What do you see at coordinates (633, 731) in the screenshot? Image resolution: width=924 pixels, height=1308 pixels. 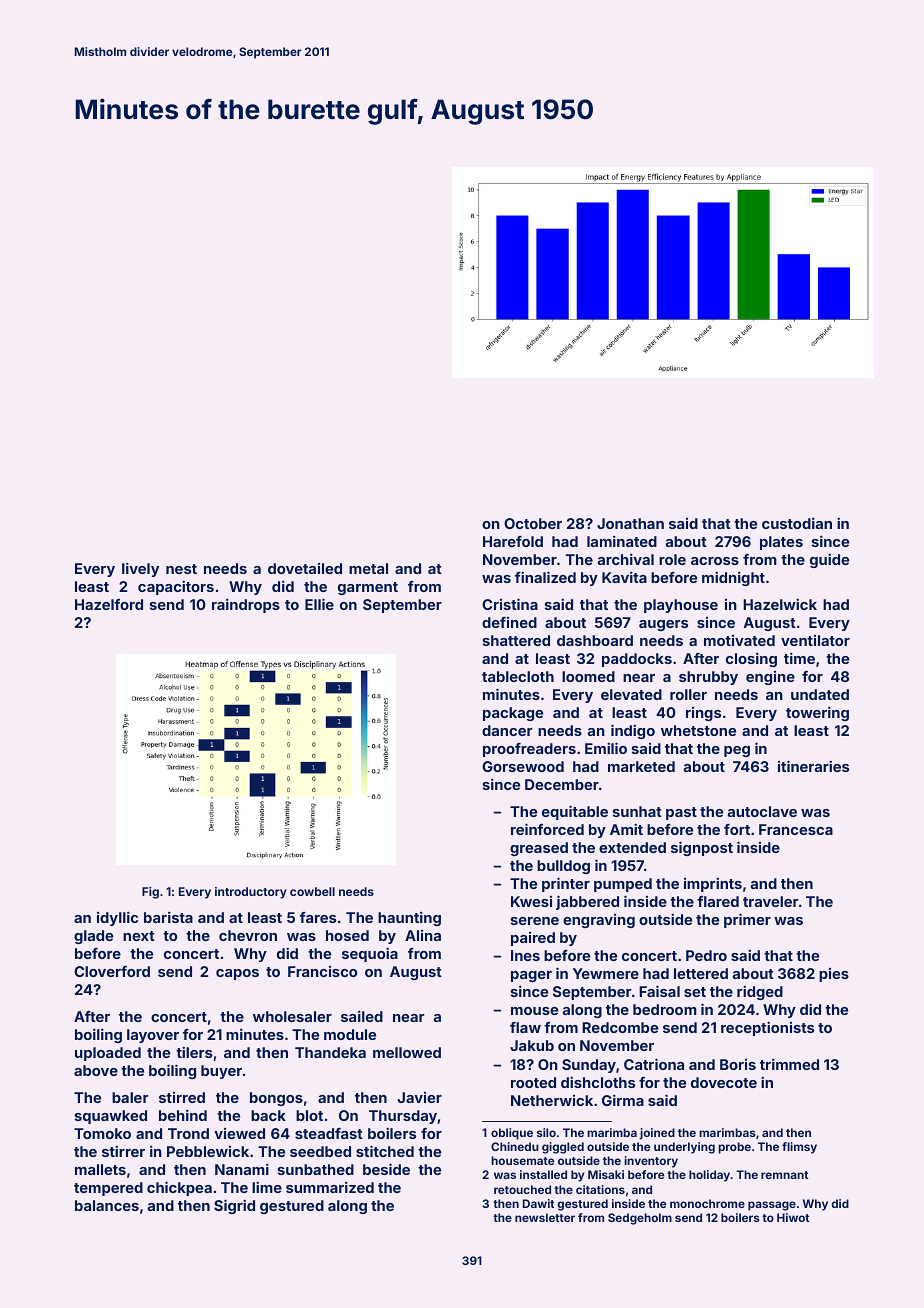 I see `indigo` at bounding box center [633, 731].
